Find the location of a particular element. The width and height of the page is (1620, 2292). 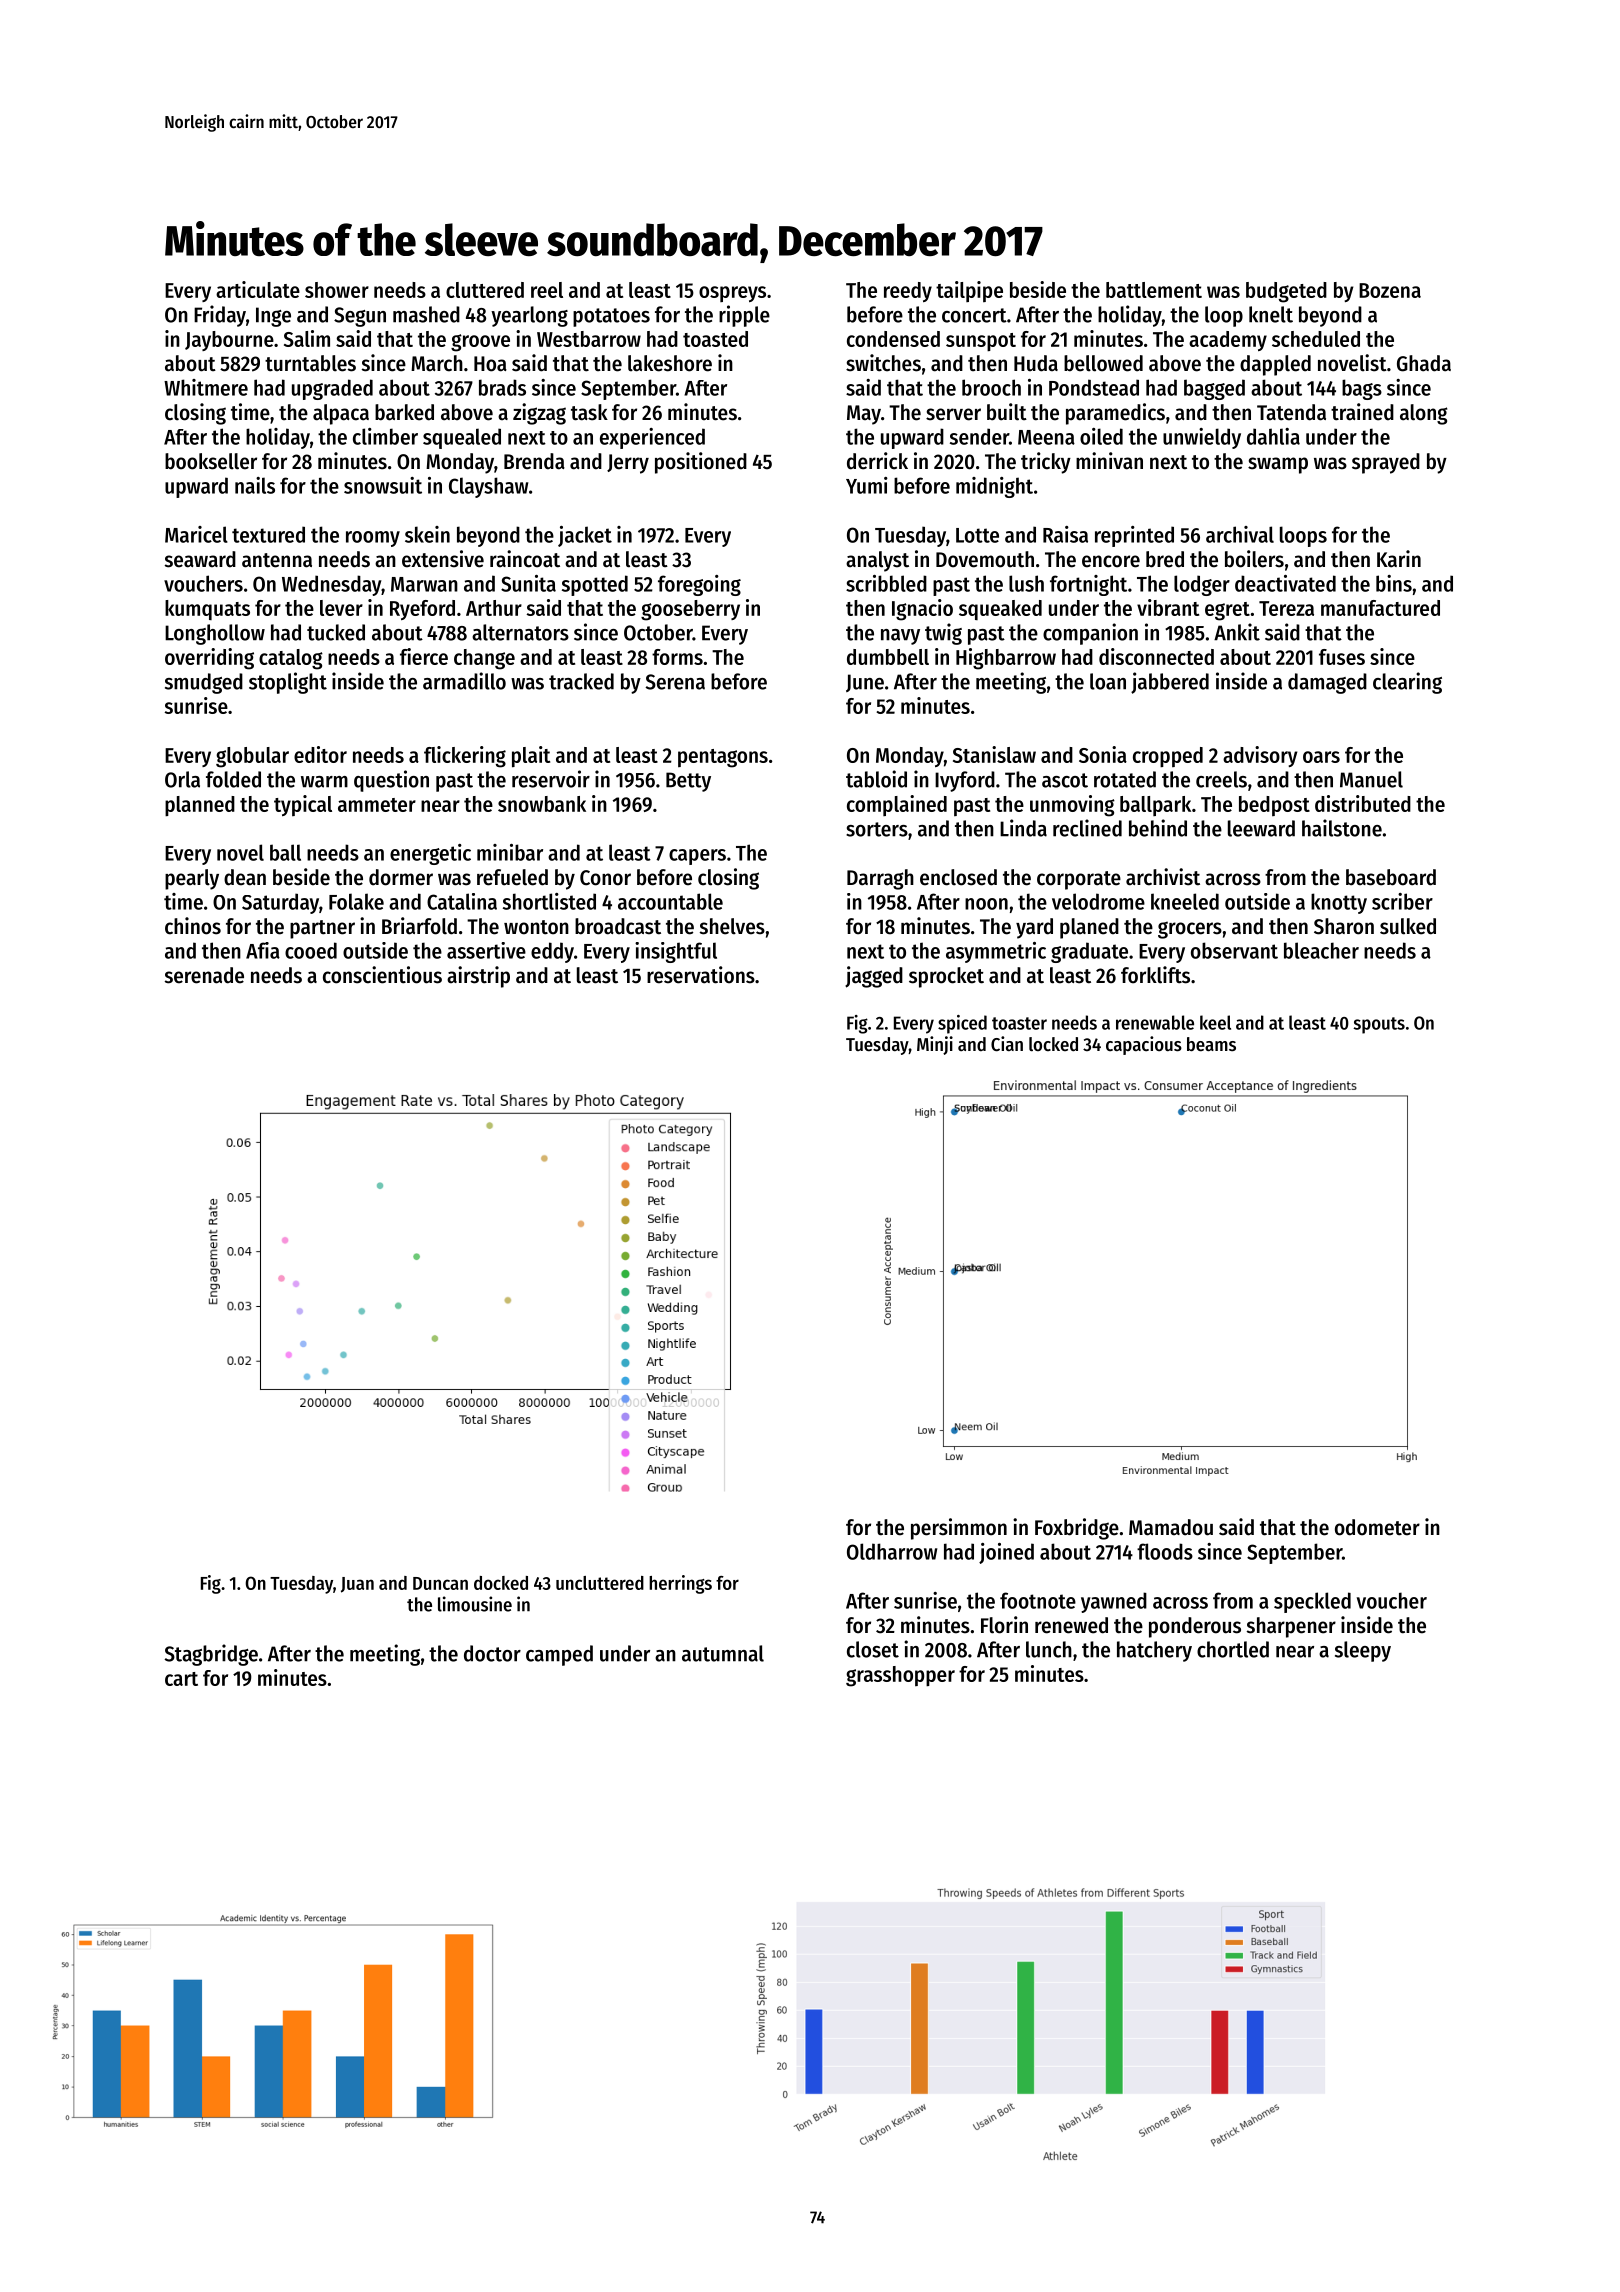

Minji is located at coordinates (935, 1045).
